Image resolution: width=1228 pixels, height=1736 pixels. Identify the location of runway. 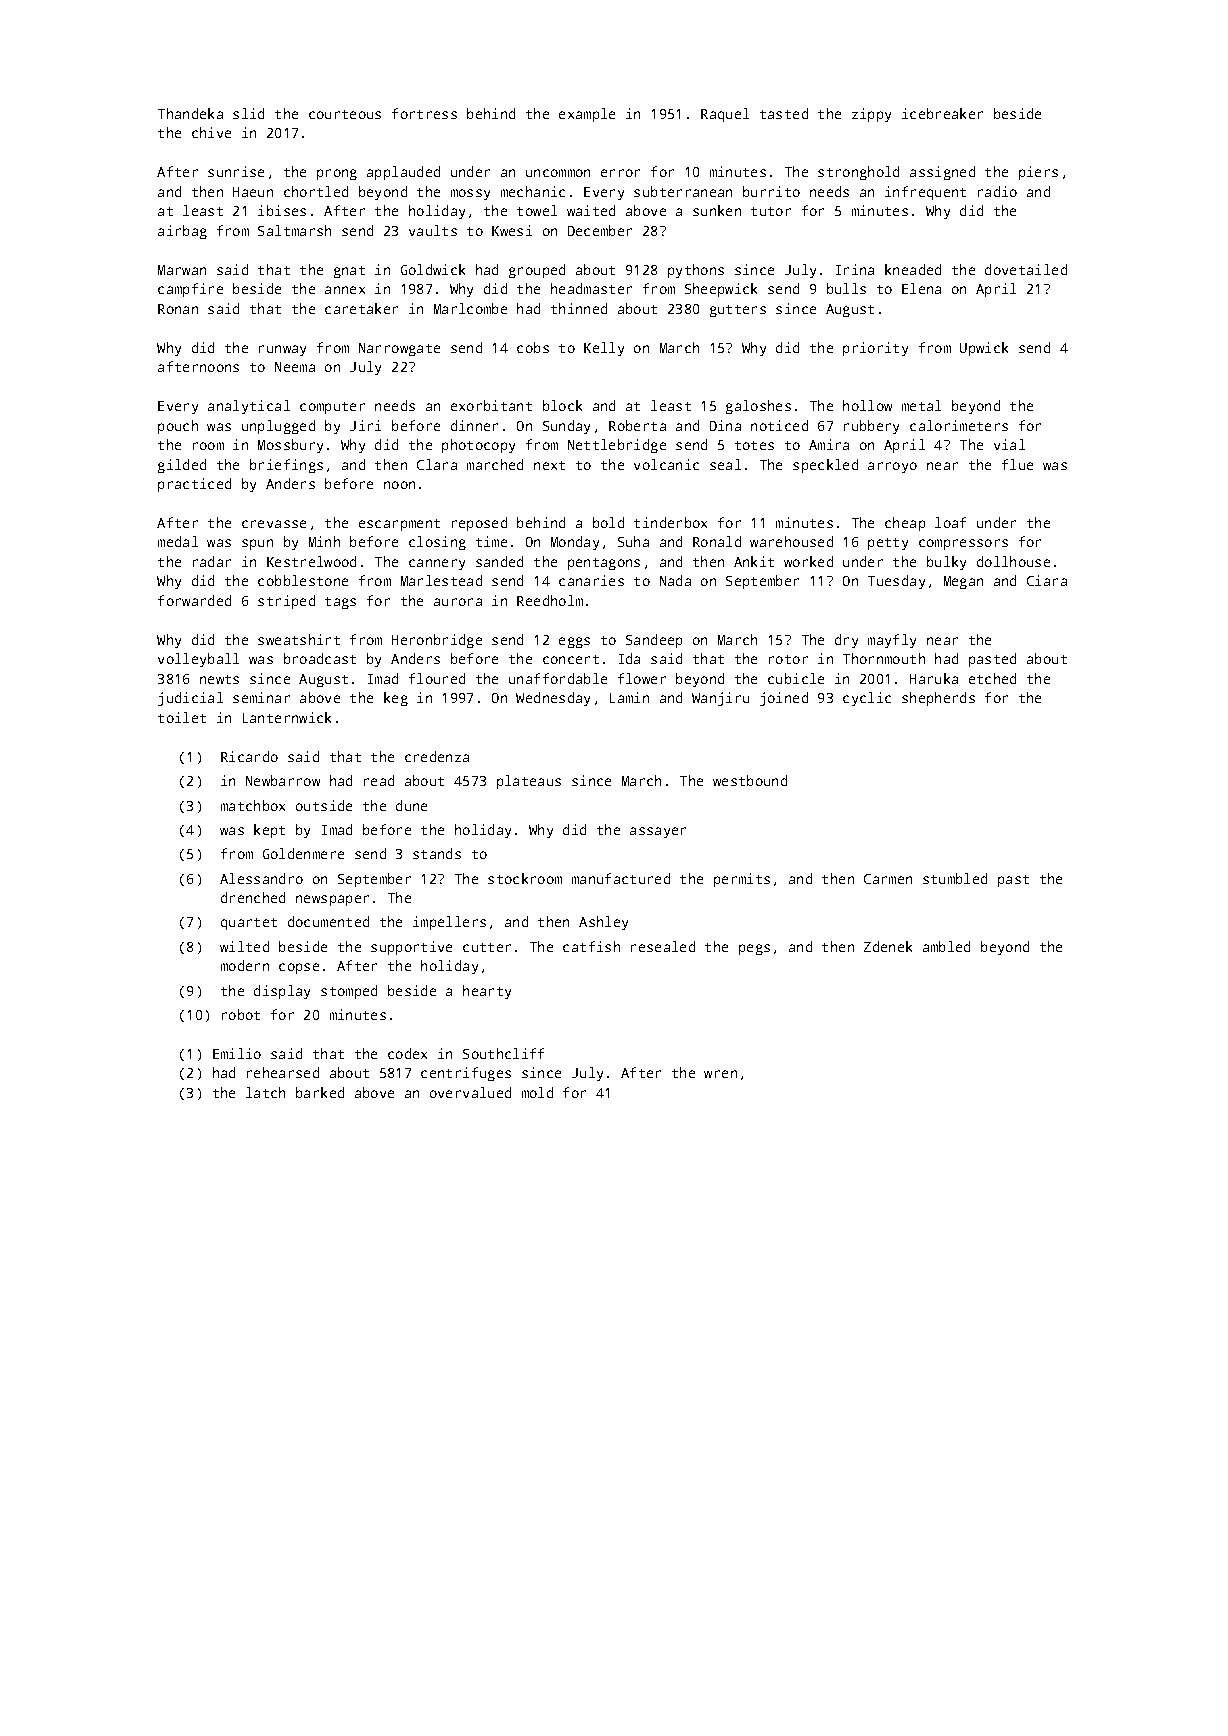
(282, 350).
